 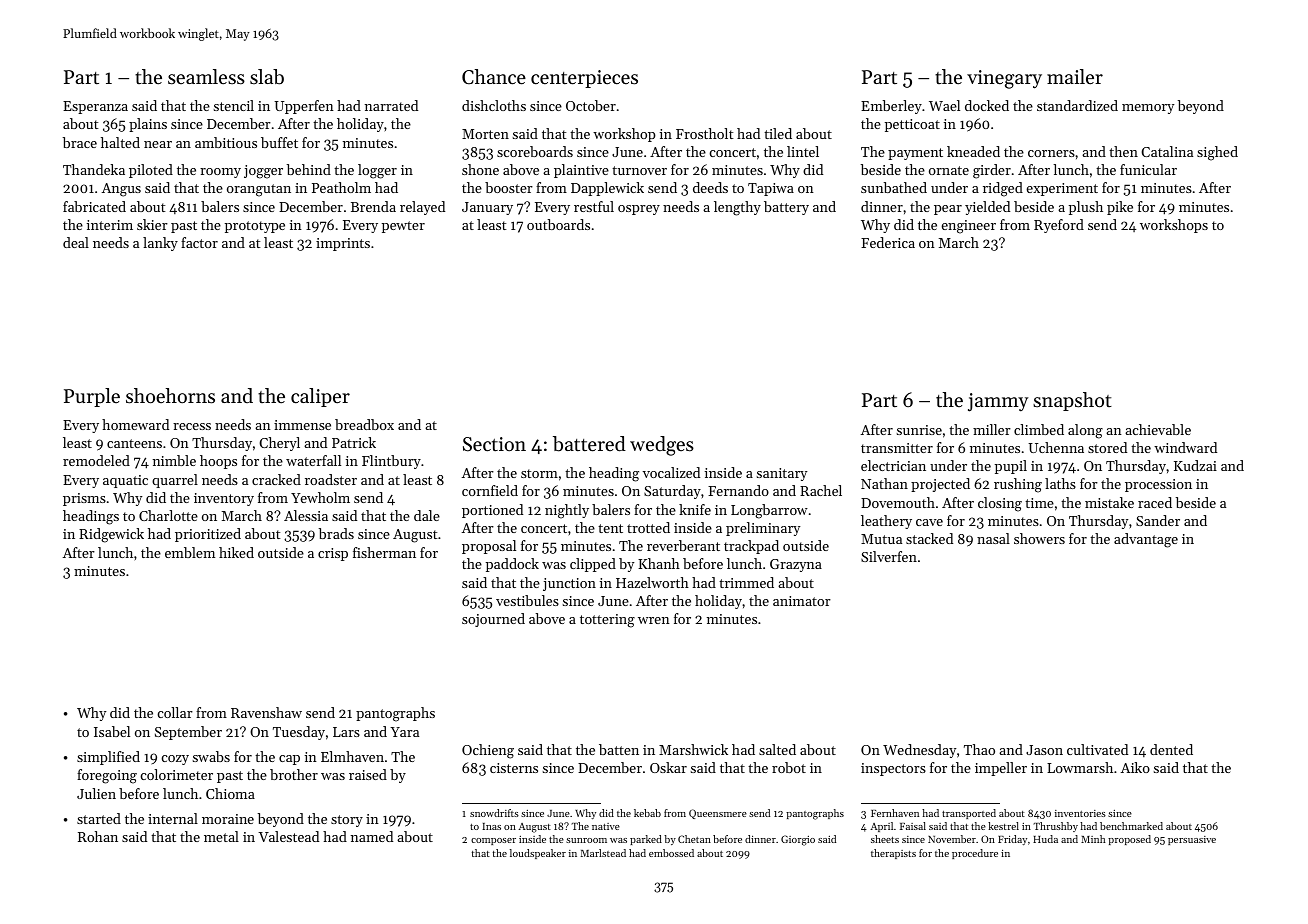 What do you see at coordinates (92, 397) in the screenshot?
I see `Purple` at bounding box center [92, 397].
